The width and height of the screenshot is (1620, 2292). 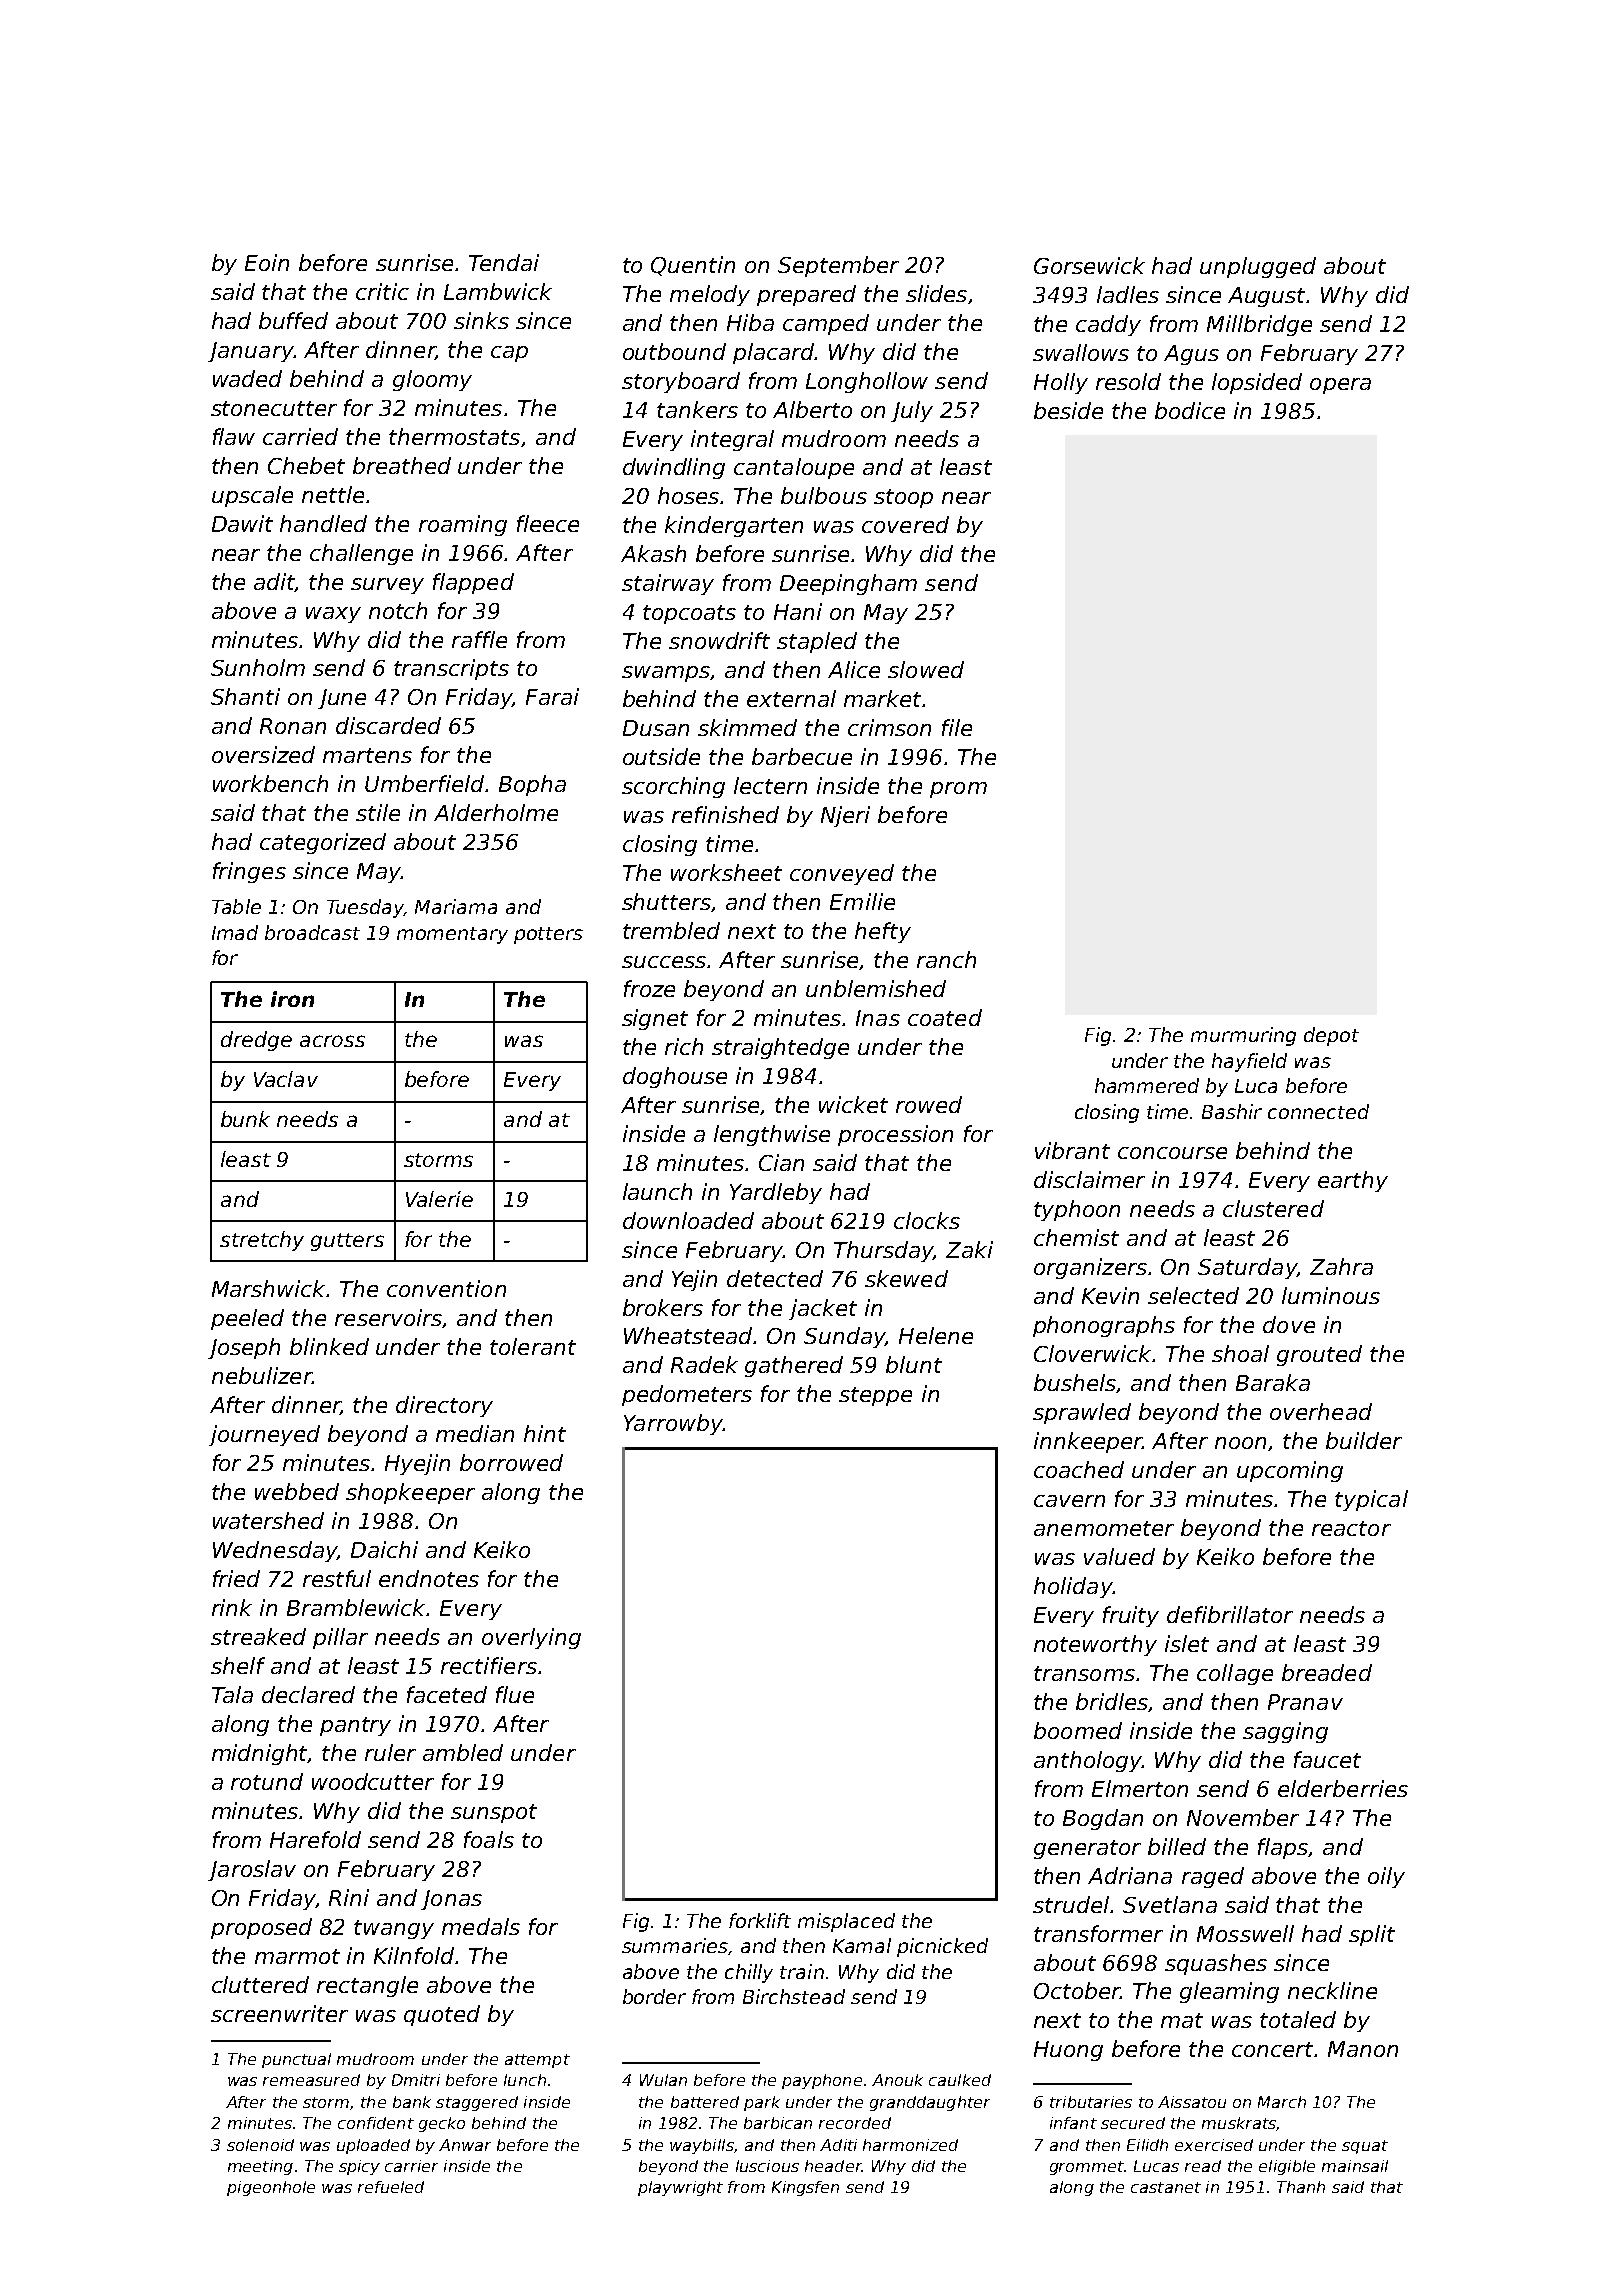 What do you see at coordinates (1351, 1528) in the screenshot?
I see `reactor` at bounding box center [1351, 1528].
